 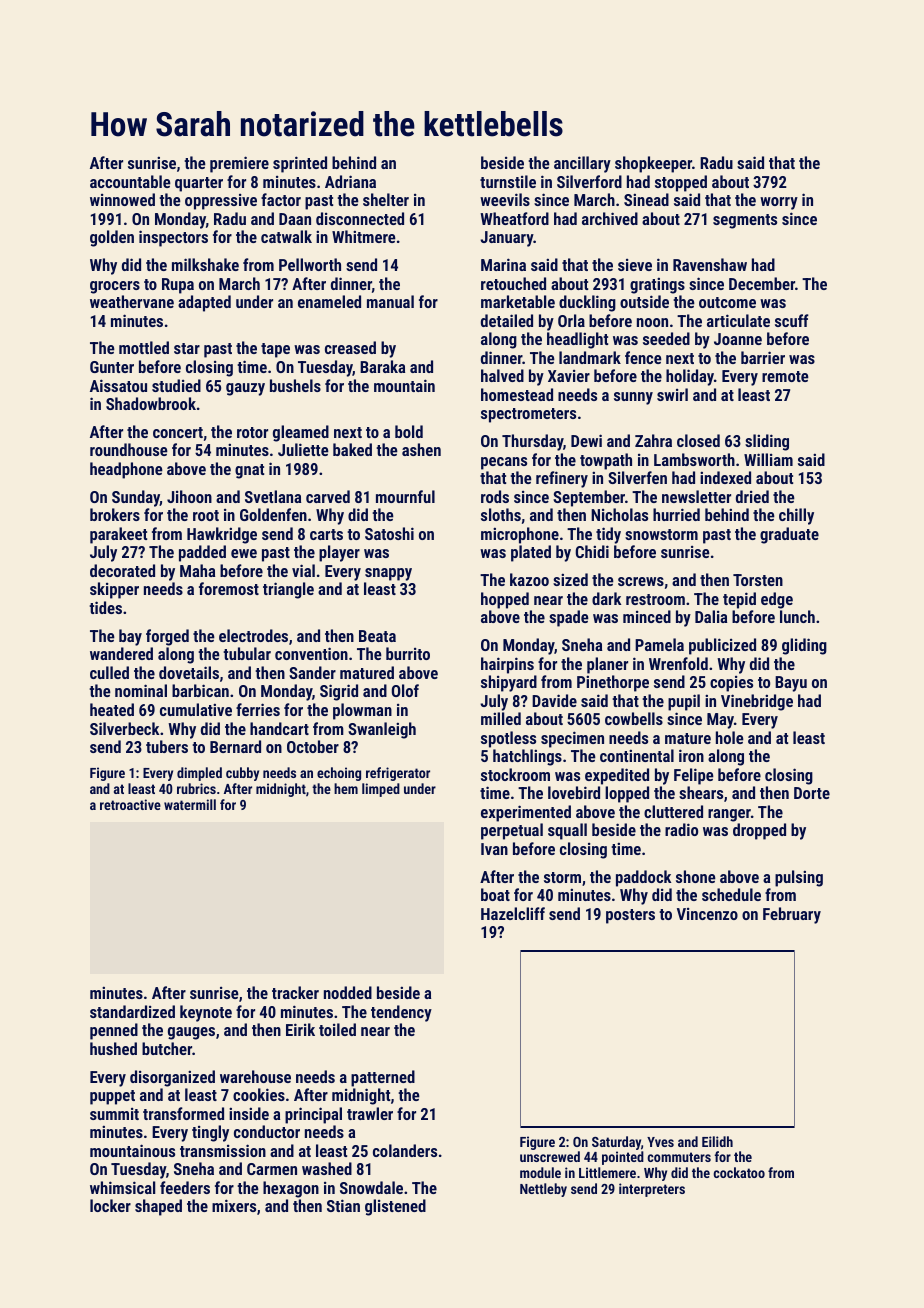 What do you see at coordinates (739, 1172) in the page?
I see `cockatoo` at bounding box center [739, 1172].
